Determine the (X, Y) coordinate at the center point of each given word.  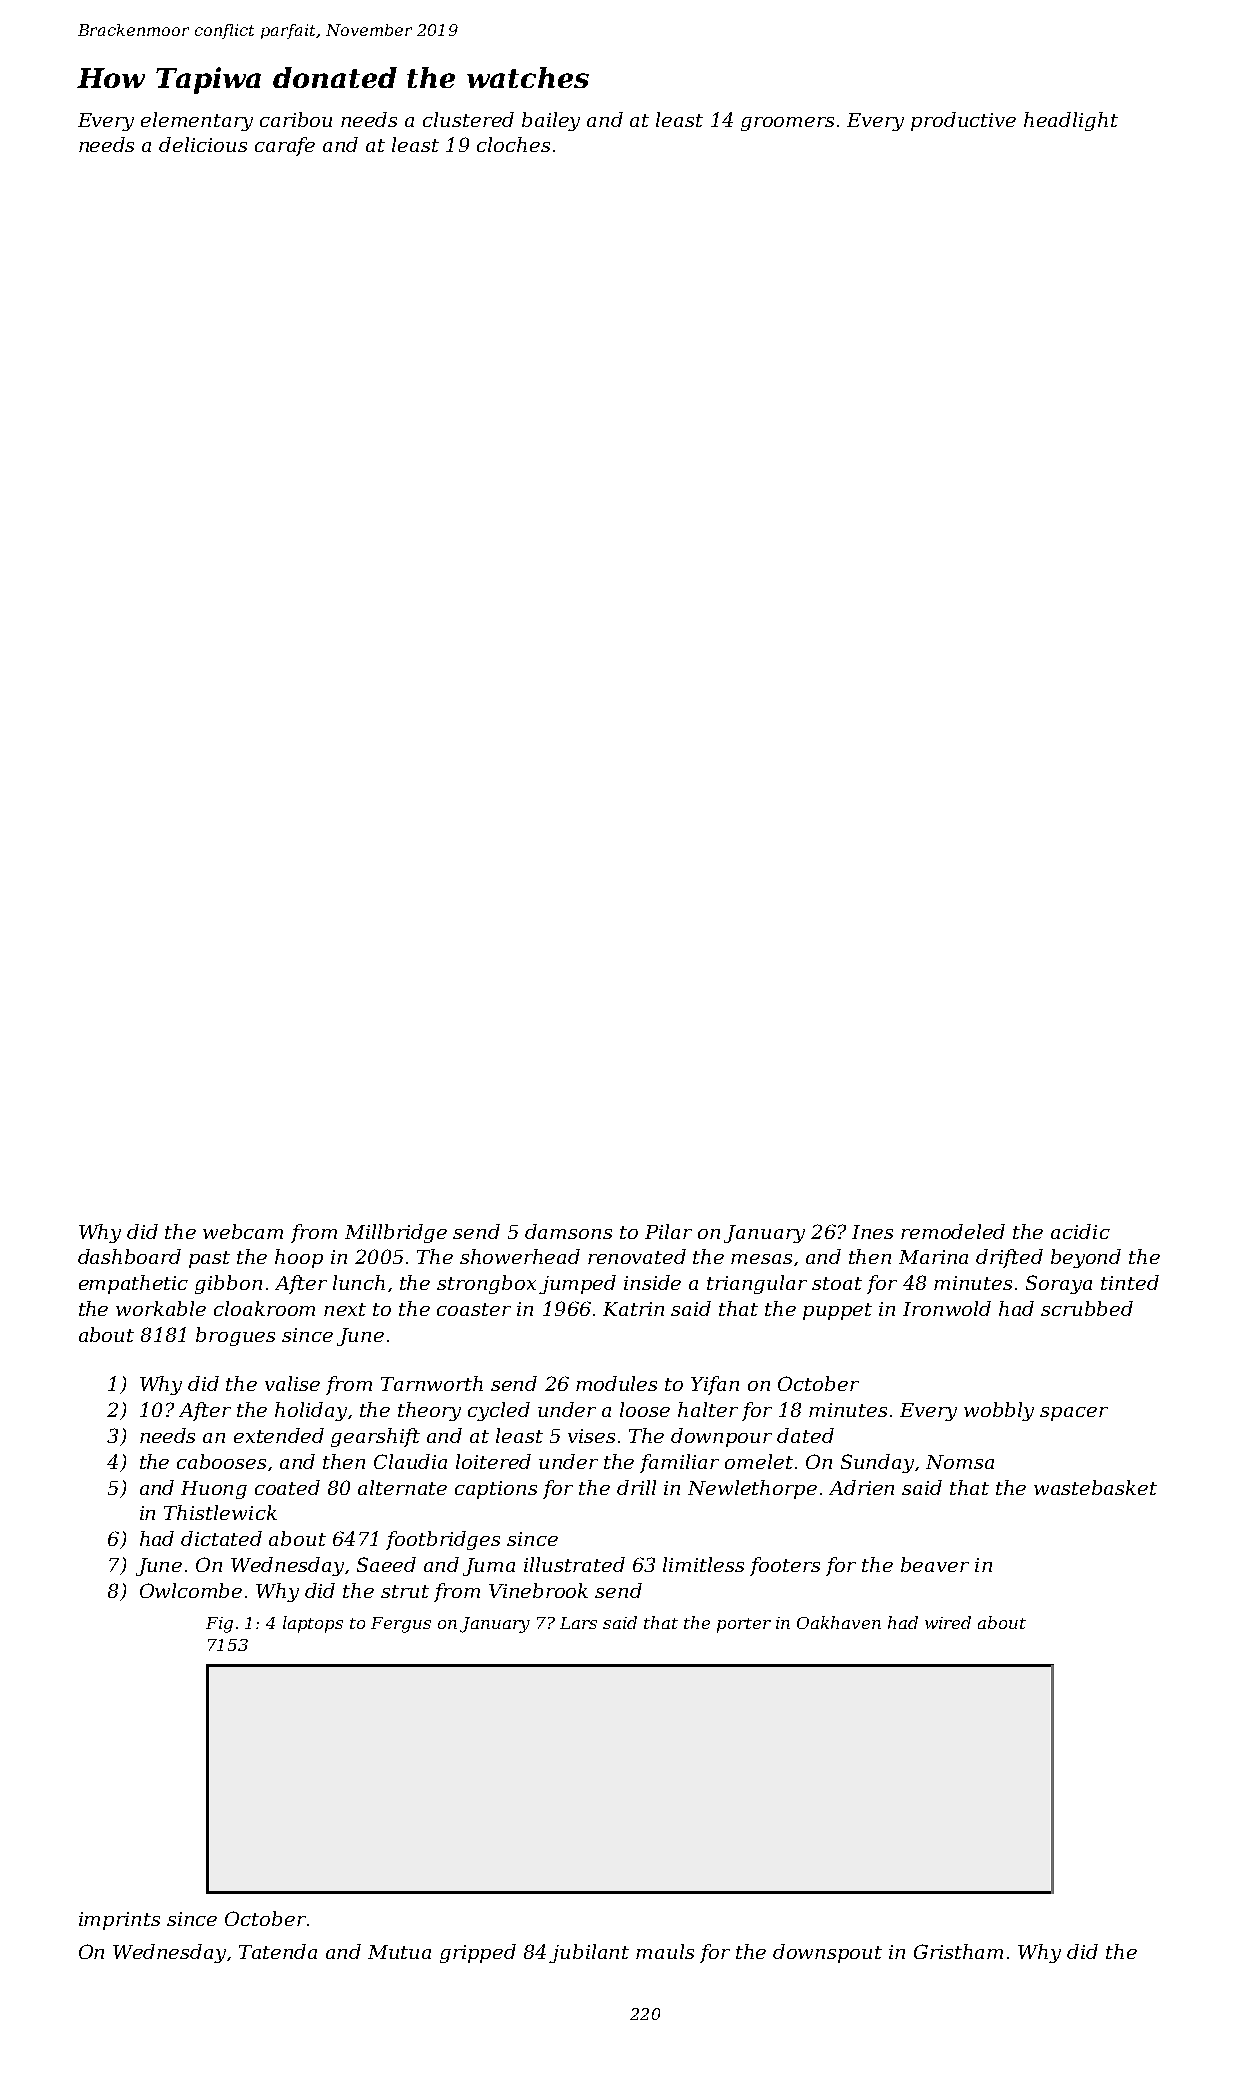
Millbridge (396, 1233)
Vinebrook (538, 1590)
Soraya (1059, 1284)
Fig (219, 1625)
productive (963, 121)
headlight (1071, 121)
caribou (296, 119)
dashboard (129, 1256)
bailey (551, 121)
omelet (759, 1461)
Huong (214, 1490)
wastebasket (1095, 1487)
